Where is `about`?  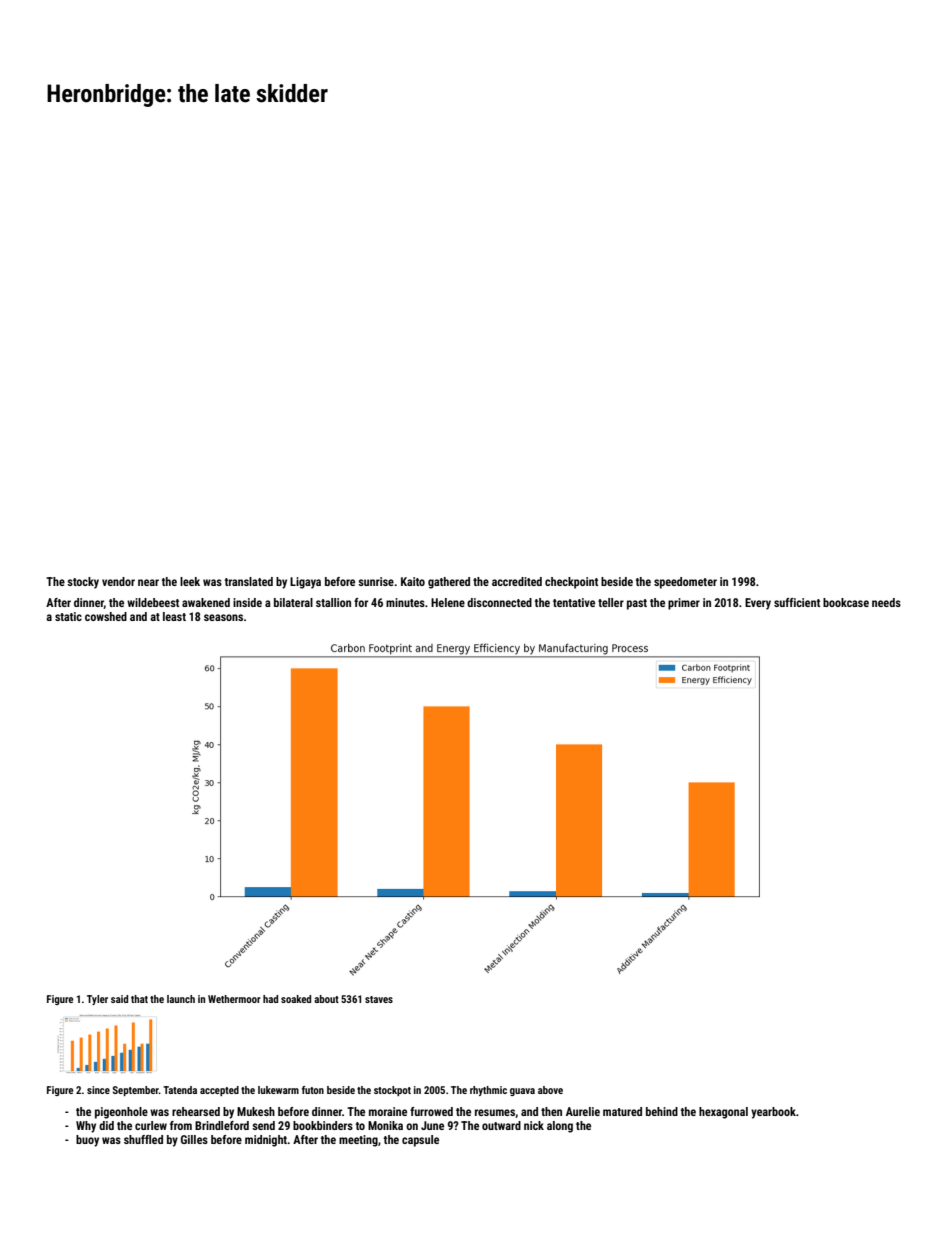 about is located at coordinates (326, 999).
